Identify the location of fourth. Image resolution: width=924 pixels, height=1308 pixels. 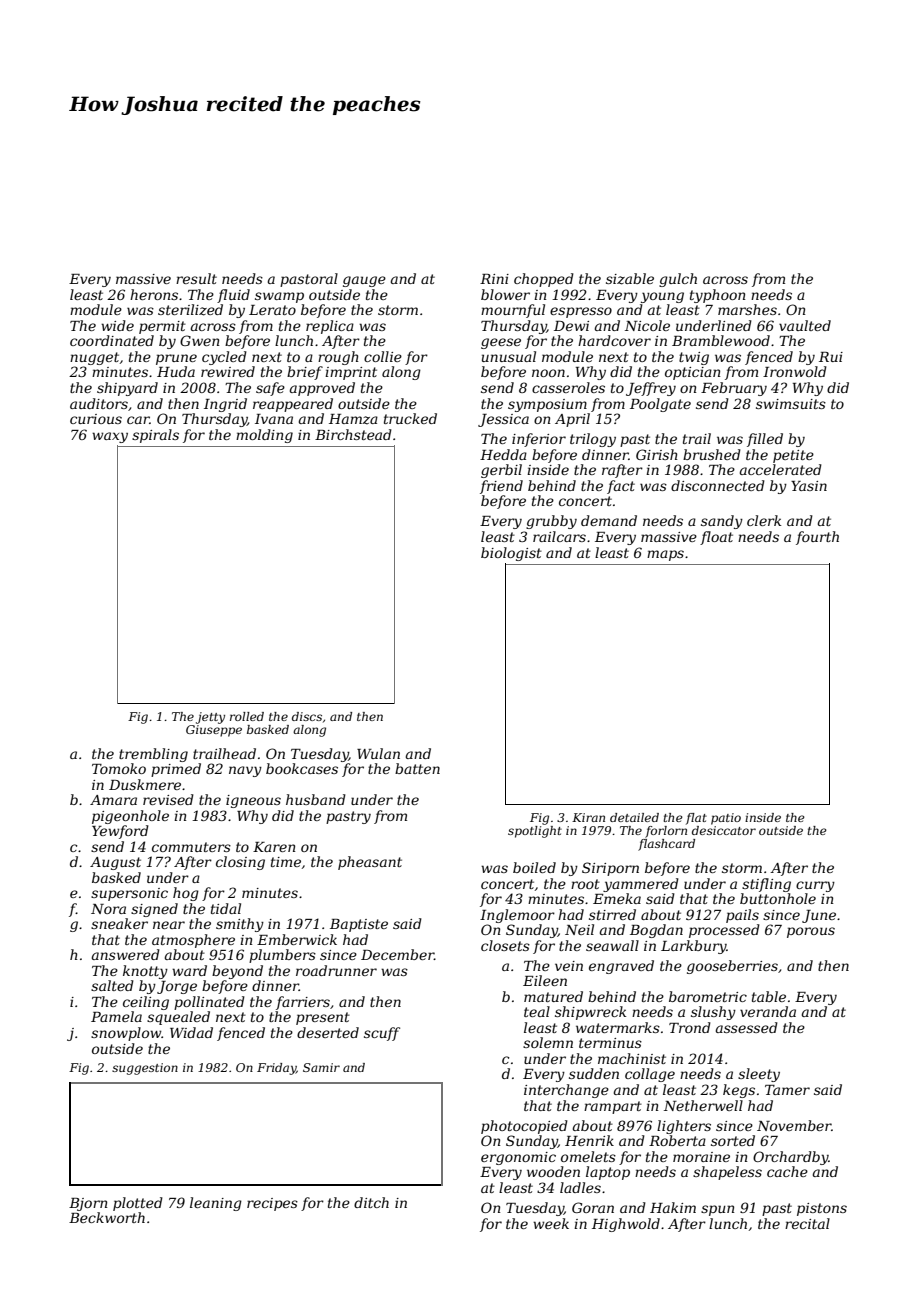
(817, 538).
